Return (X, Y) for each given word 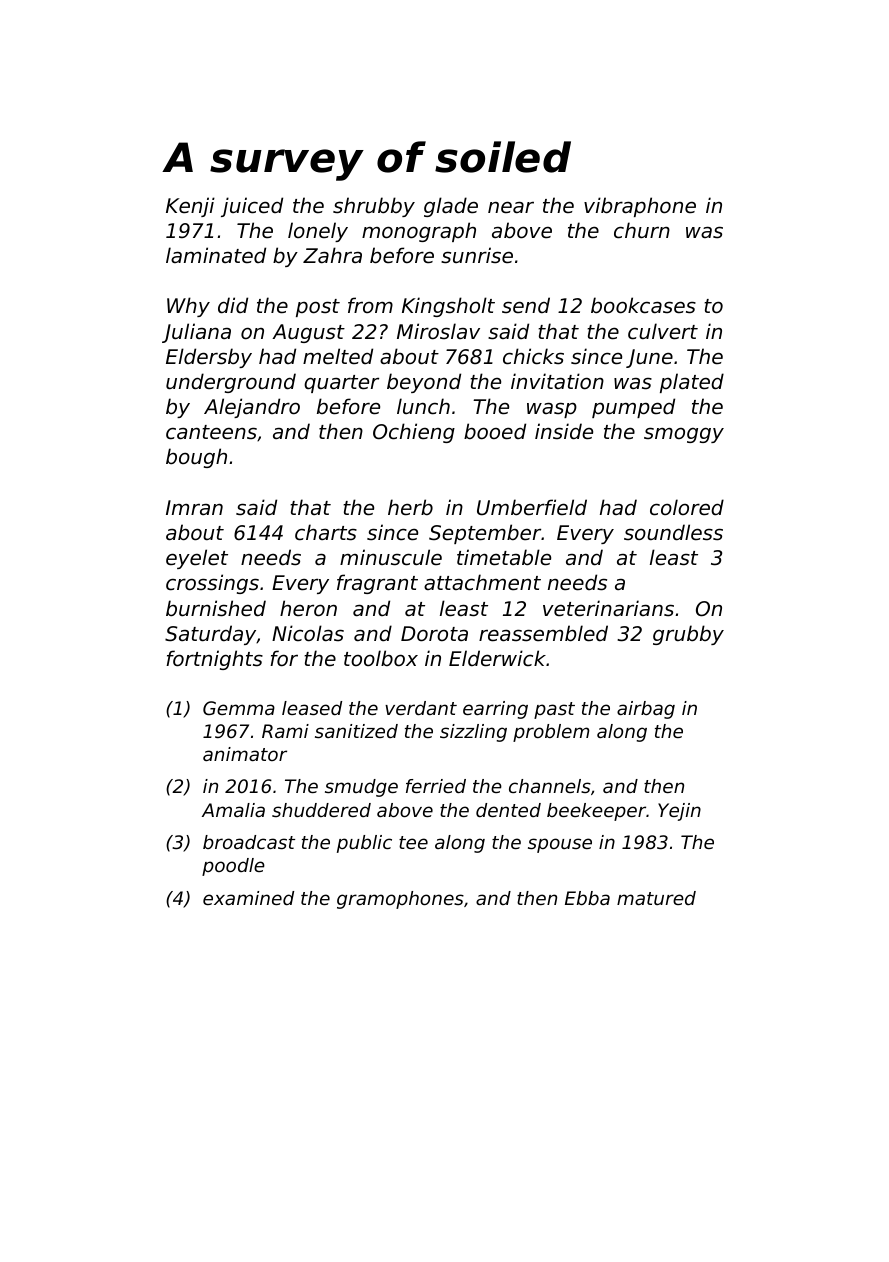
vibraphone (640, 207)
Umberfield (532, 507)
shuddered (321, 810)
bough (196, 458)
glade (451, 207)
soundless (673, 532)
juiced (252, 207)
